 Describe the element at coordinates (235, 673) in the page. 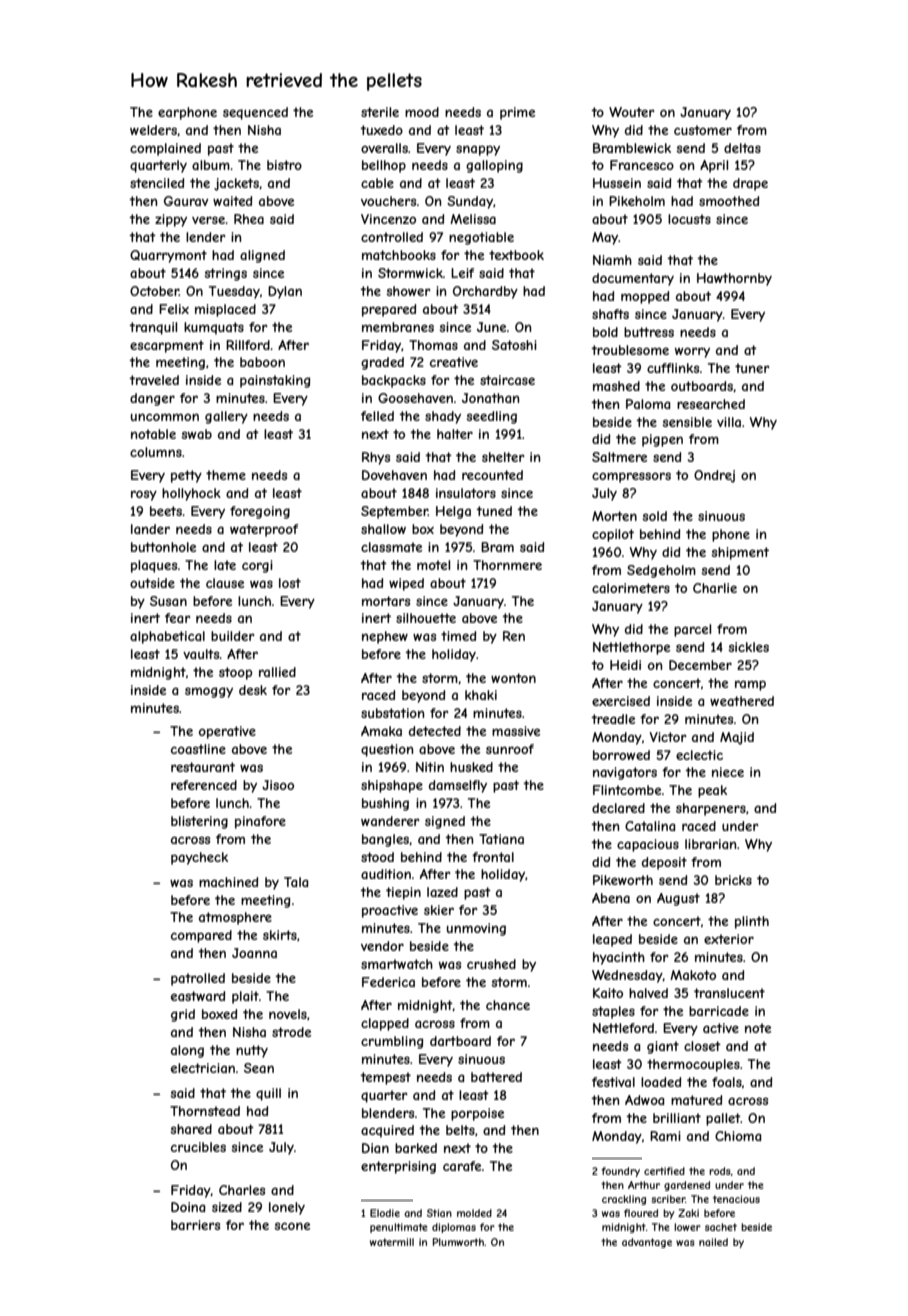

I see `stoop` at that location.
